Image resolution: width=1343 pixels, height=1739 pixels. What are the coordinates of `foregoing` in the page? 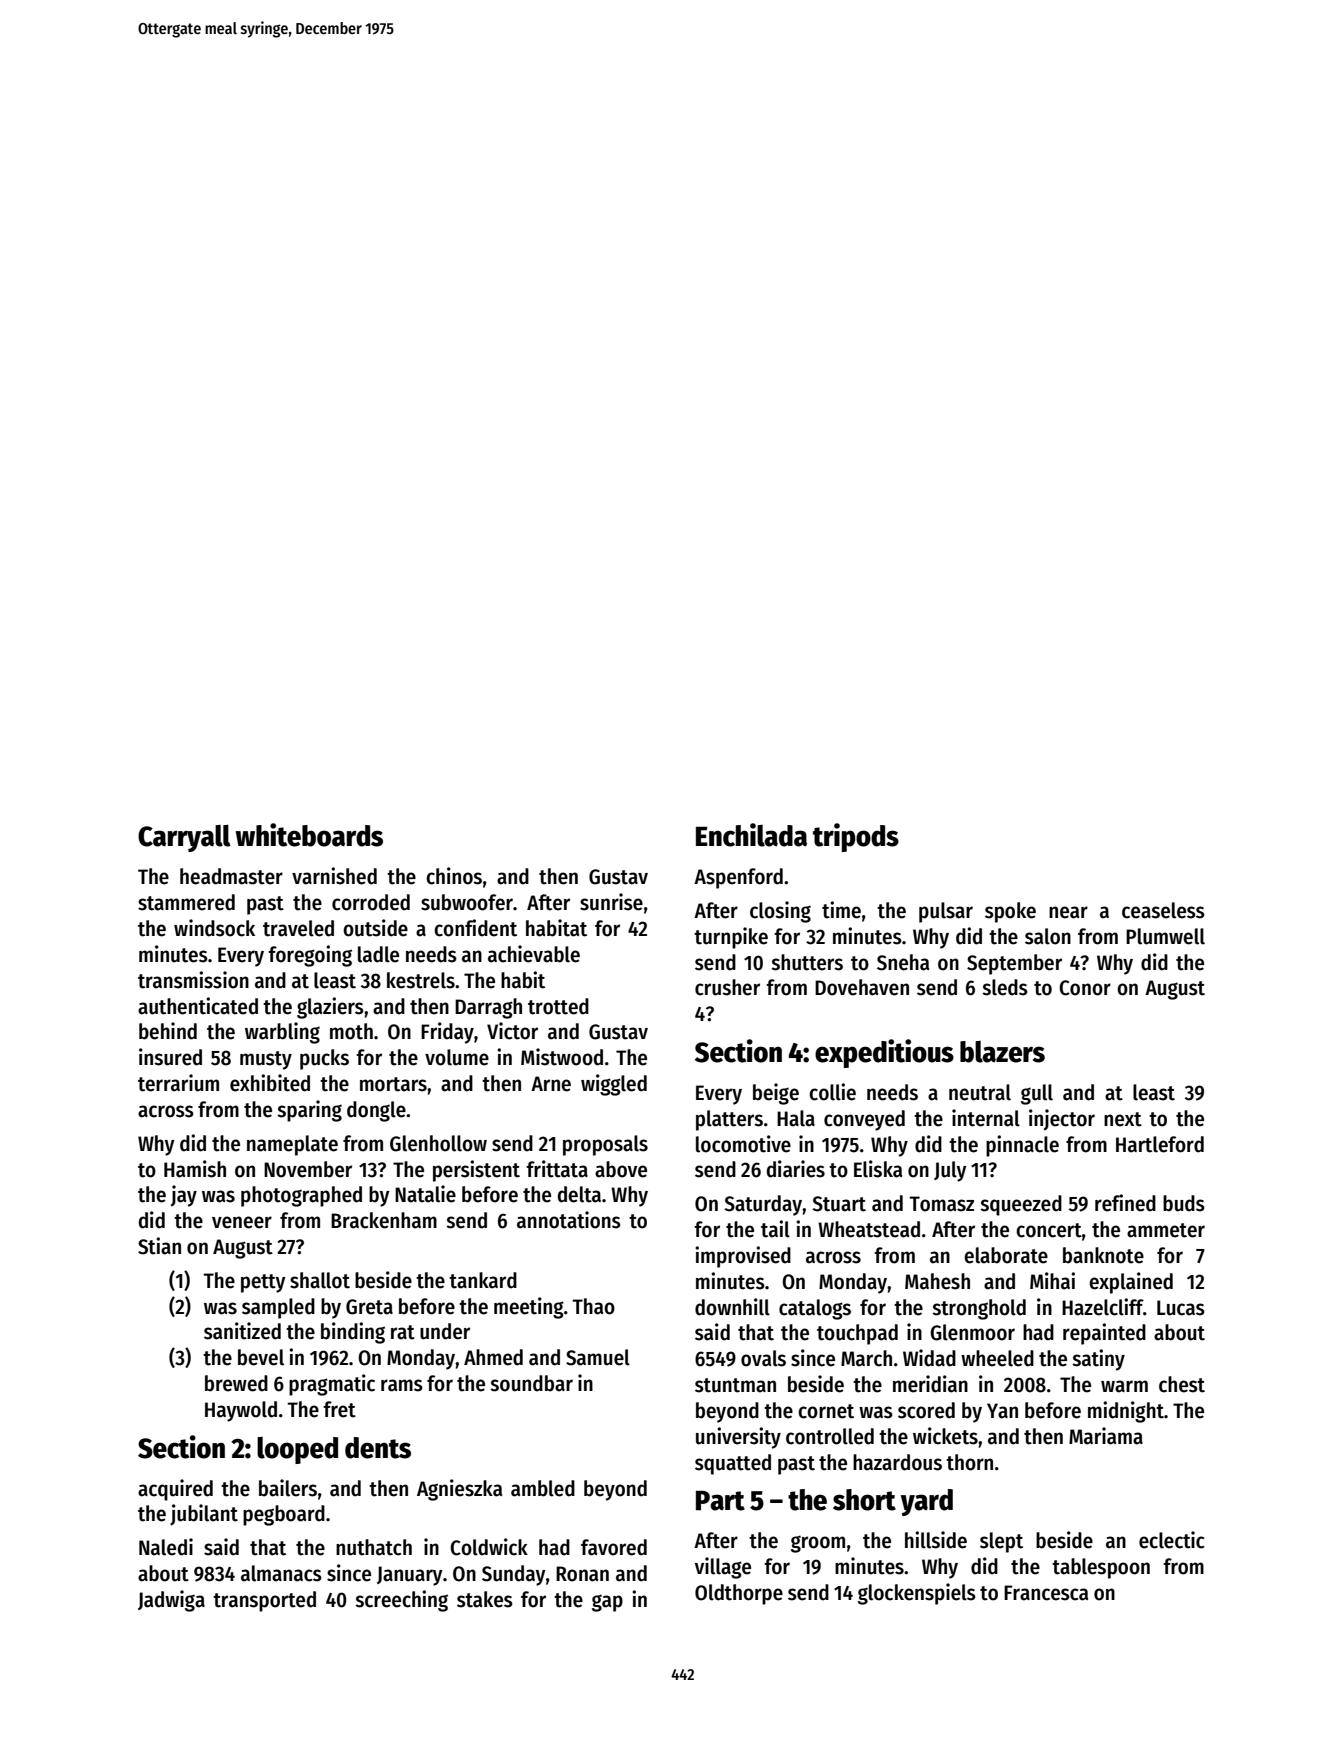 It's located at (310, 956).
